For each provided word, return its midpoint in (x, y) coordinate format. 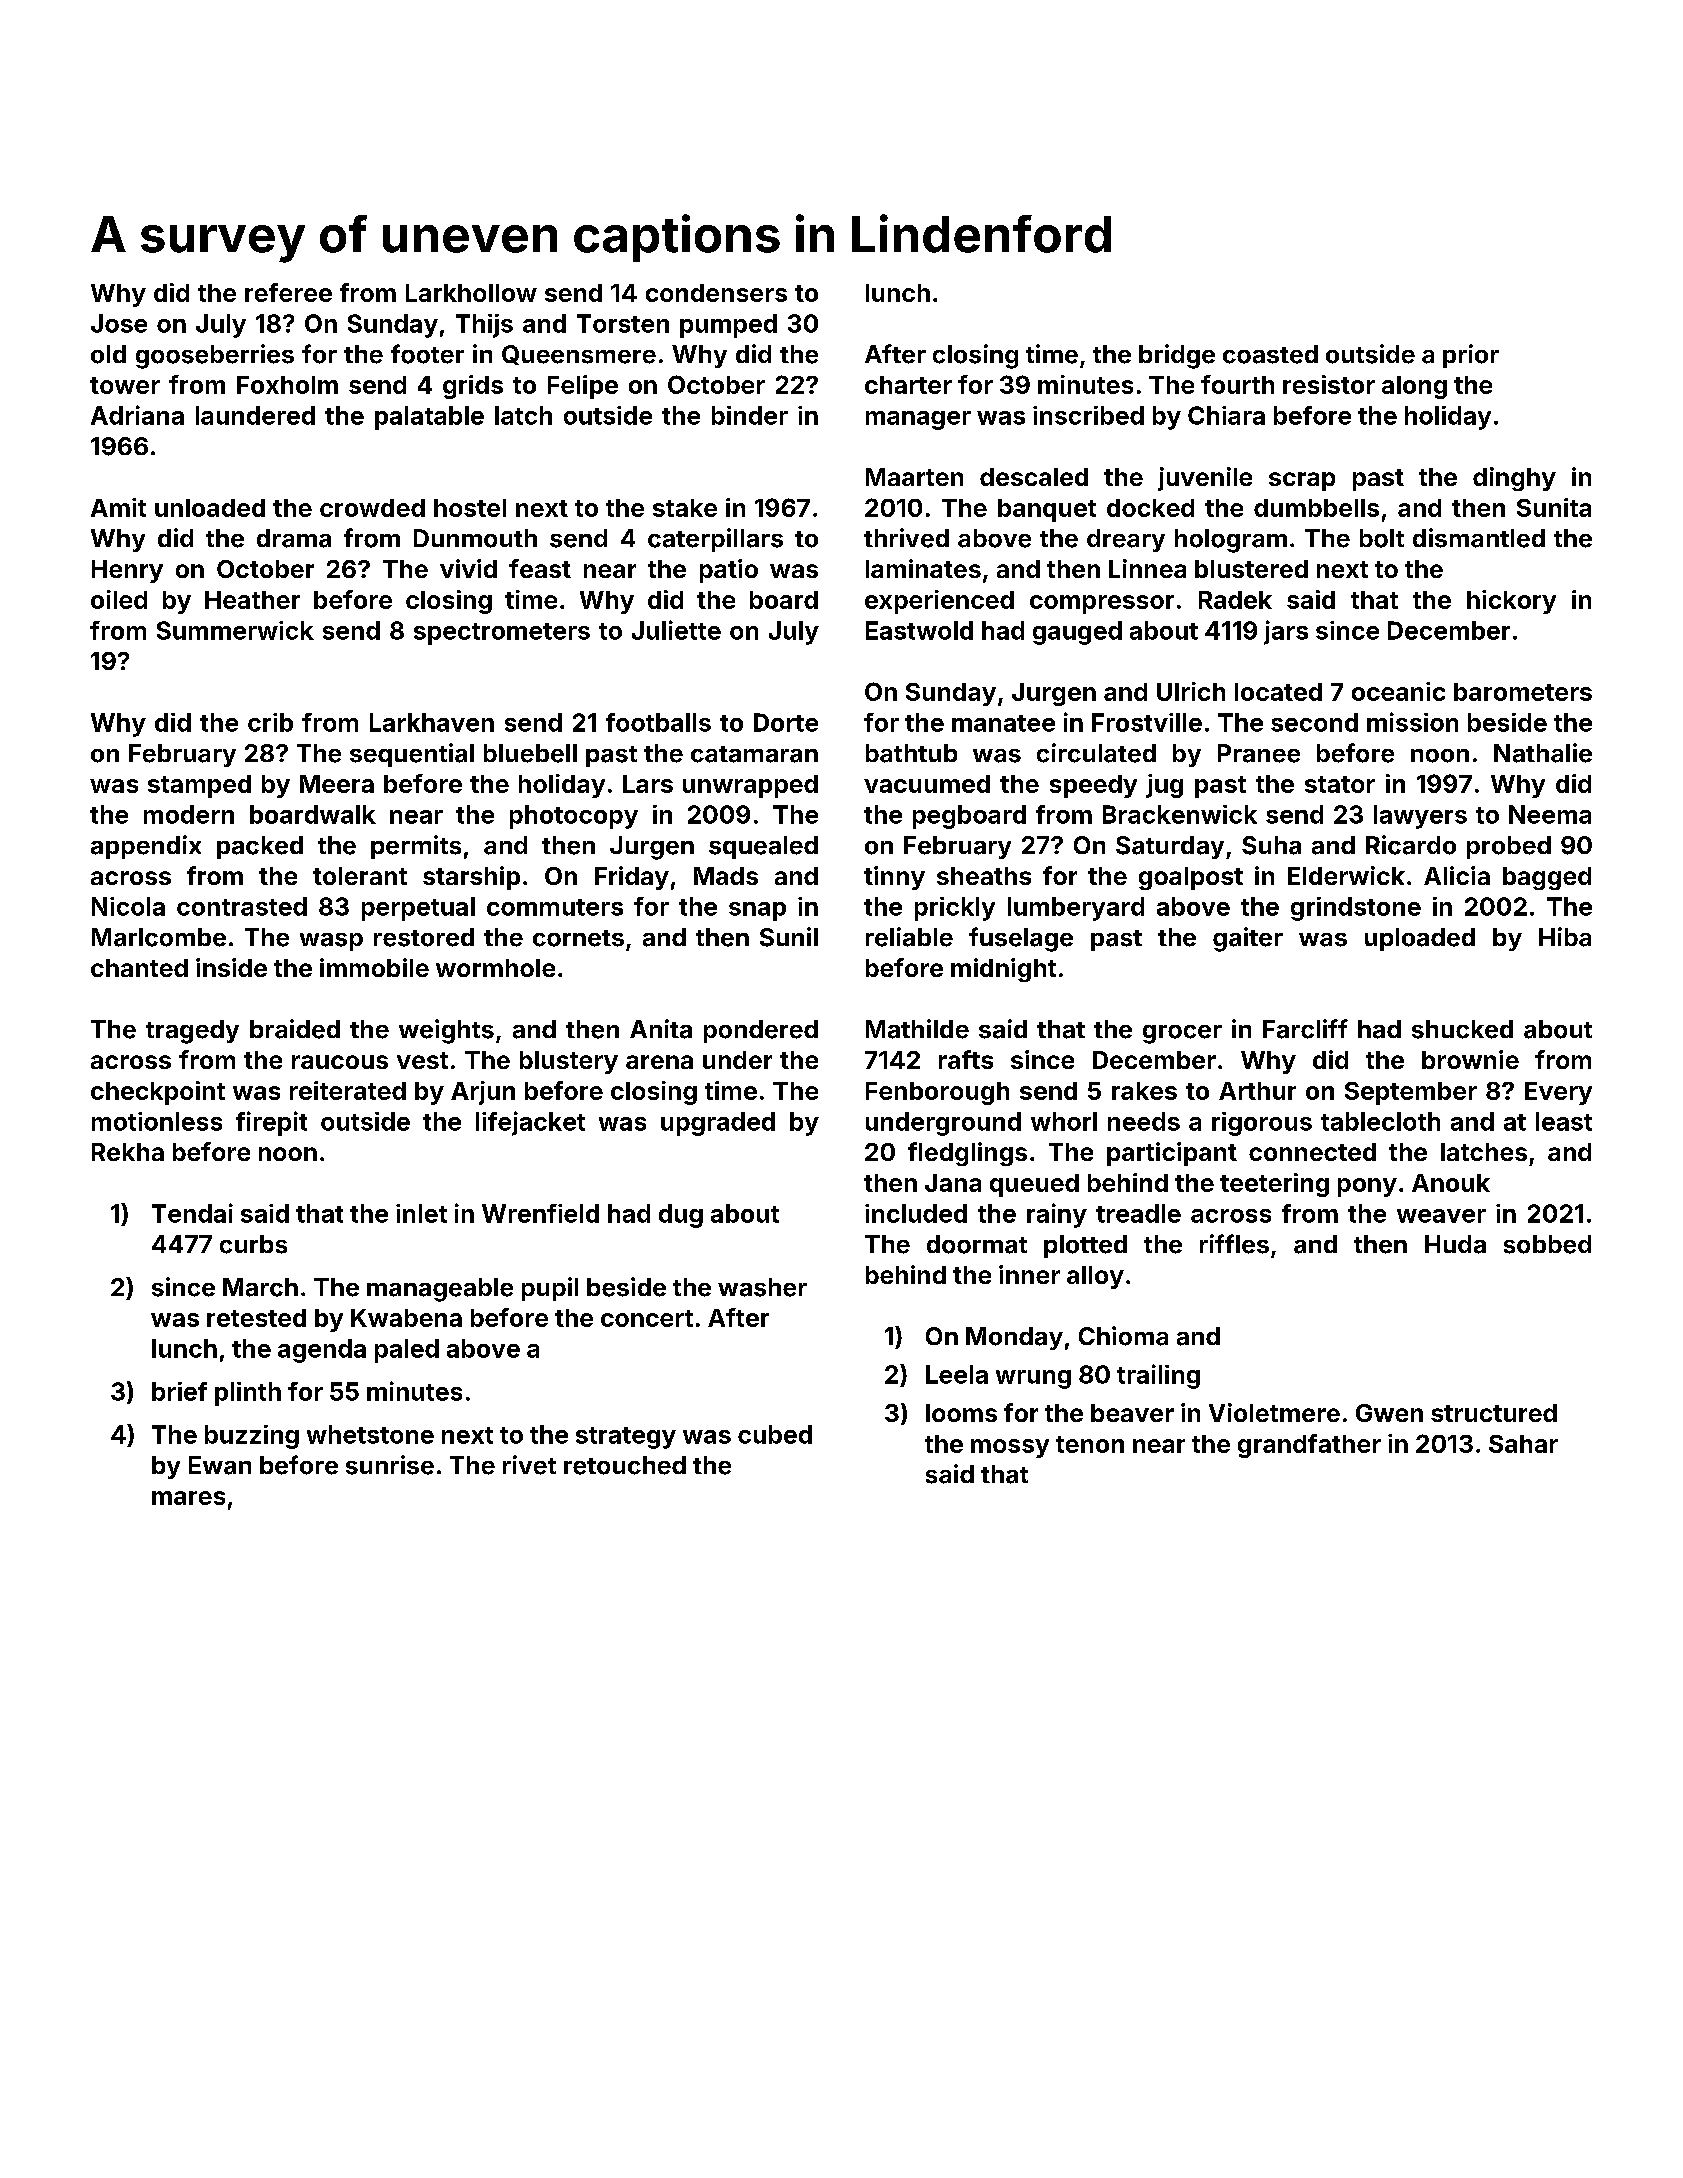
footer (427, 354)
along (1414, 387)
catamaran (754, 754)
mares (188, 1498)
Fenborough (937, 1093)
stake (685, 508)
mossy (1010, 1448)
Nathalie (1543, 753)
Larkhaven (432, 722)
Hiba (1565, 937)
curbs (253, 1244)
